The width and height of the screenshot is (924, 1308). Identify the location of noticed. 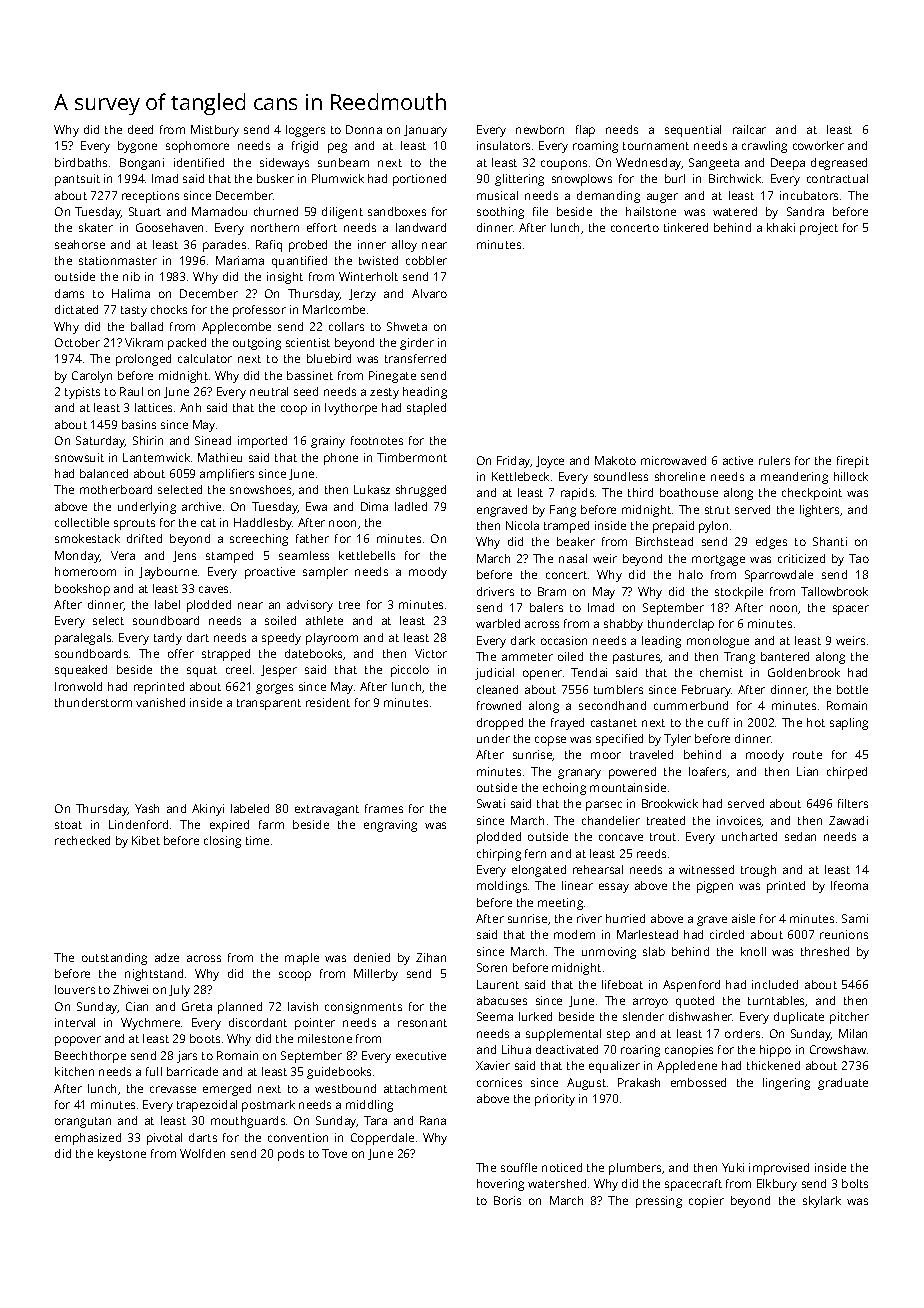
(562, 1167).
